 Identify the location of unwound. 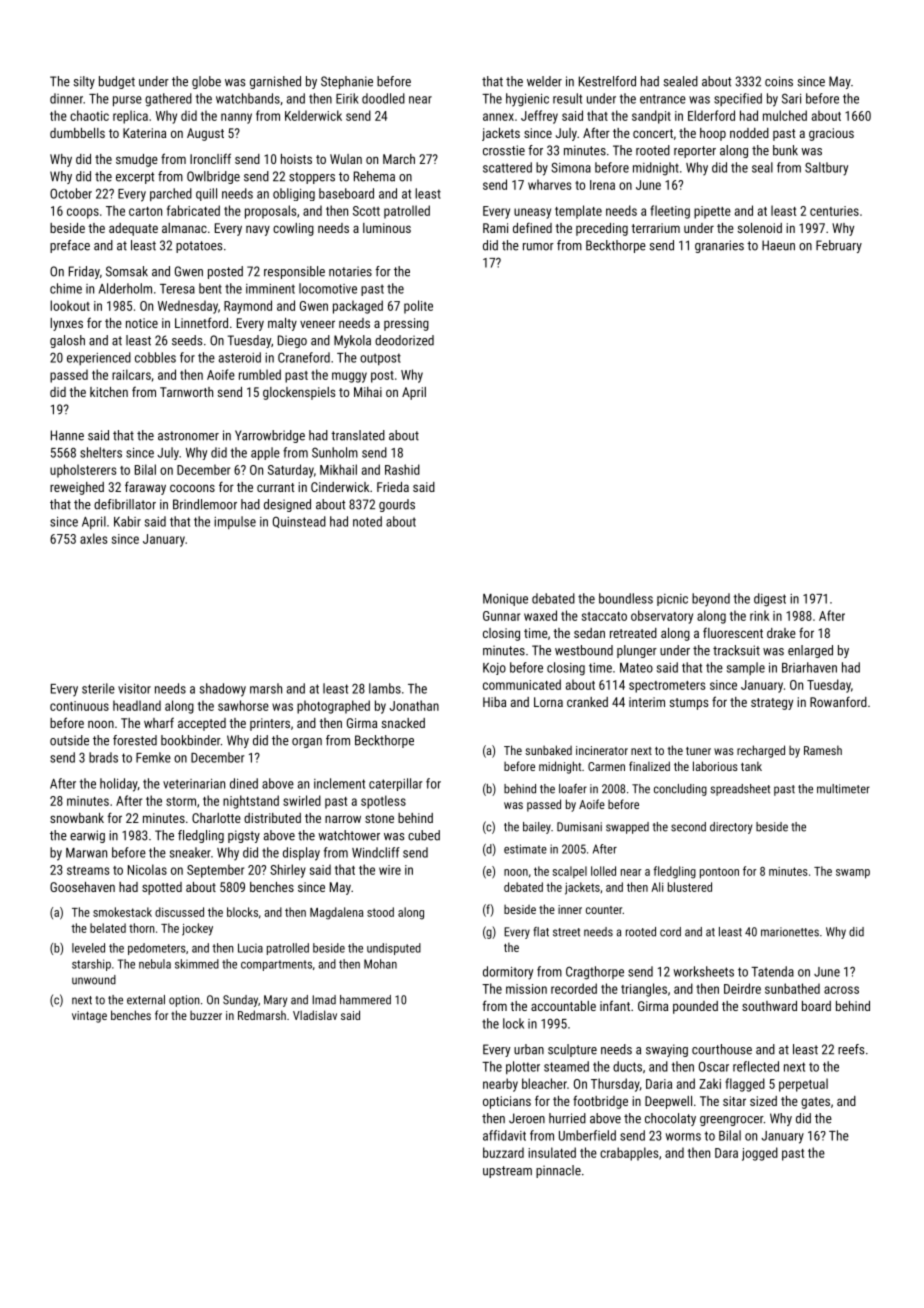
(94, 980).
